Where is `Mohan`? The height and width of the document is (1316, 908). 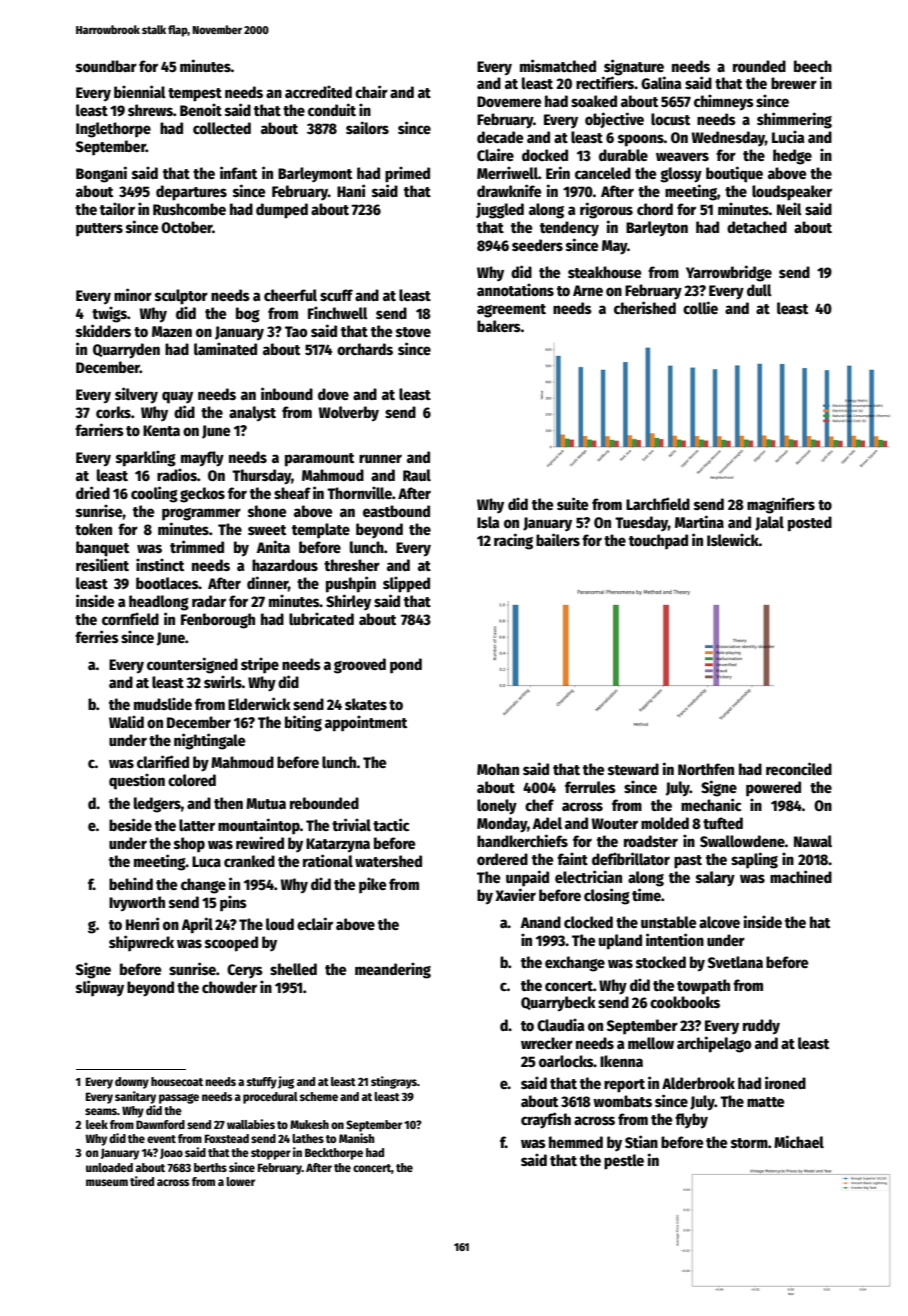
Mohan is located at coordinates (498, 769).
